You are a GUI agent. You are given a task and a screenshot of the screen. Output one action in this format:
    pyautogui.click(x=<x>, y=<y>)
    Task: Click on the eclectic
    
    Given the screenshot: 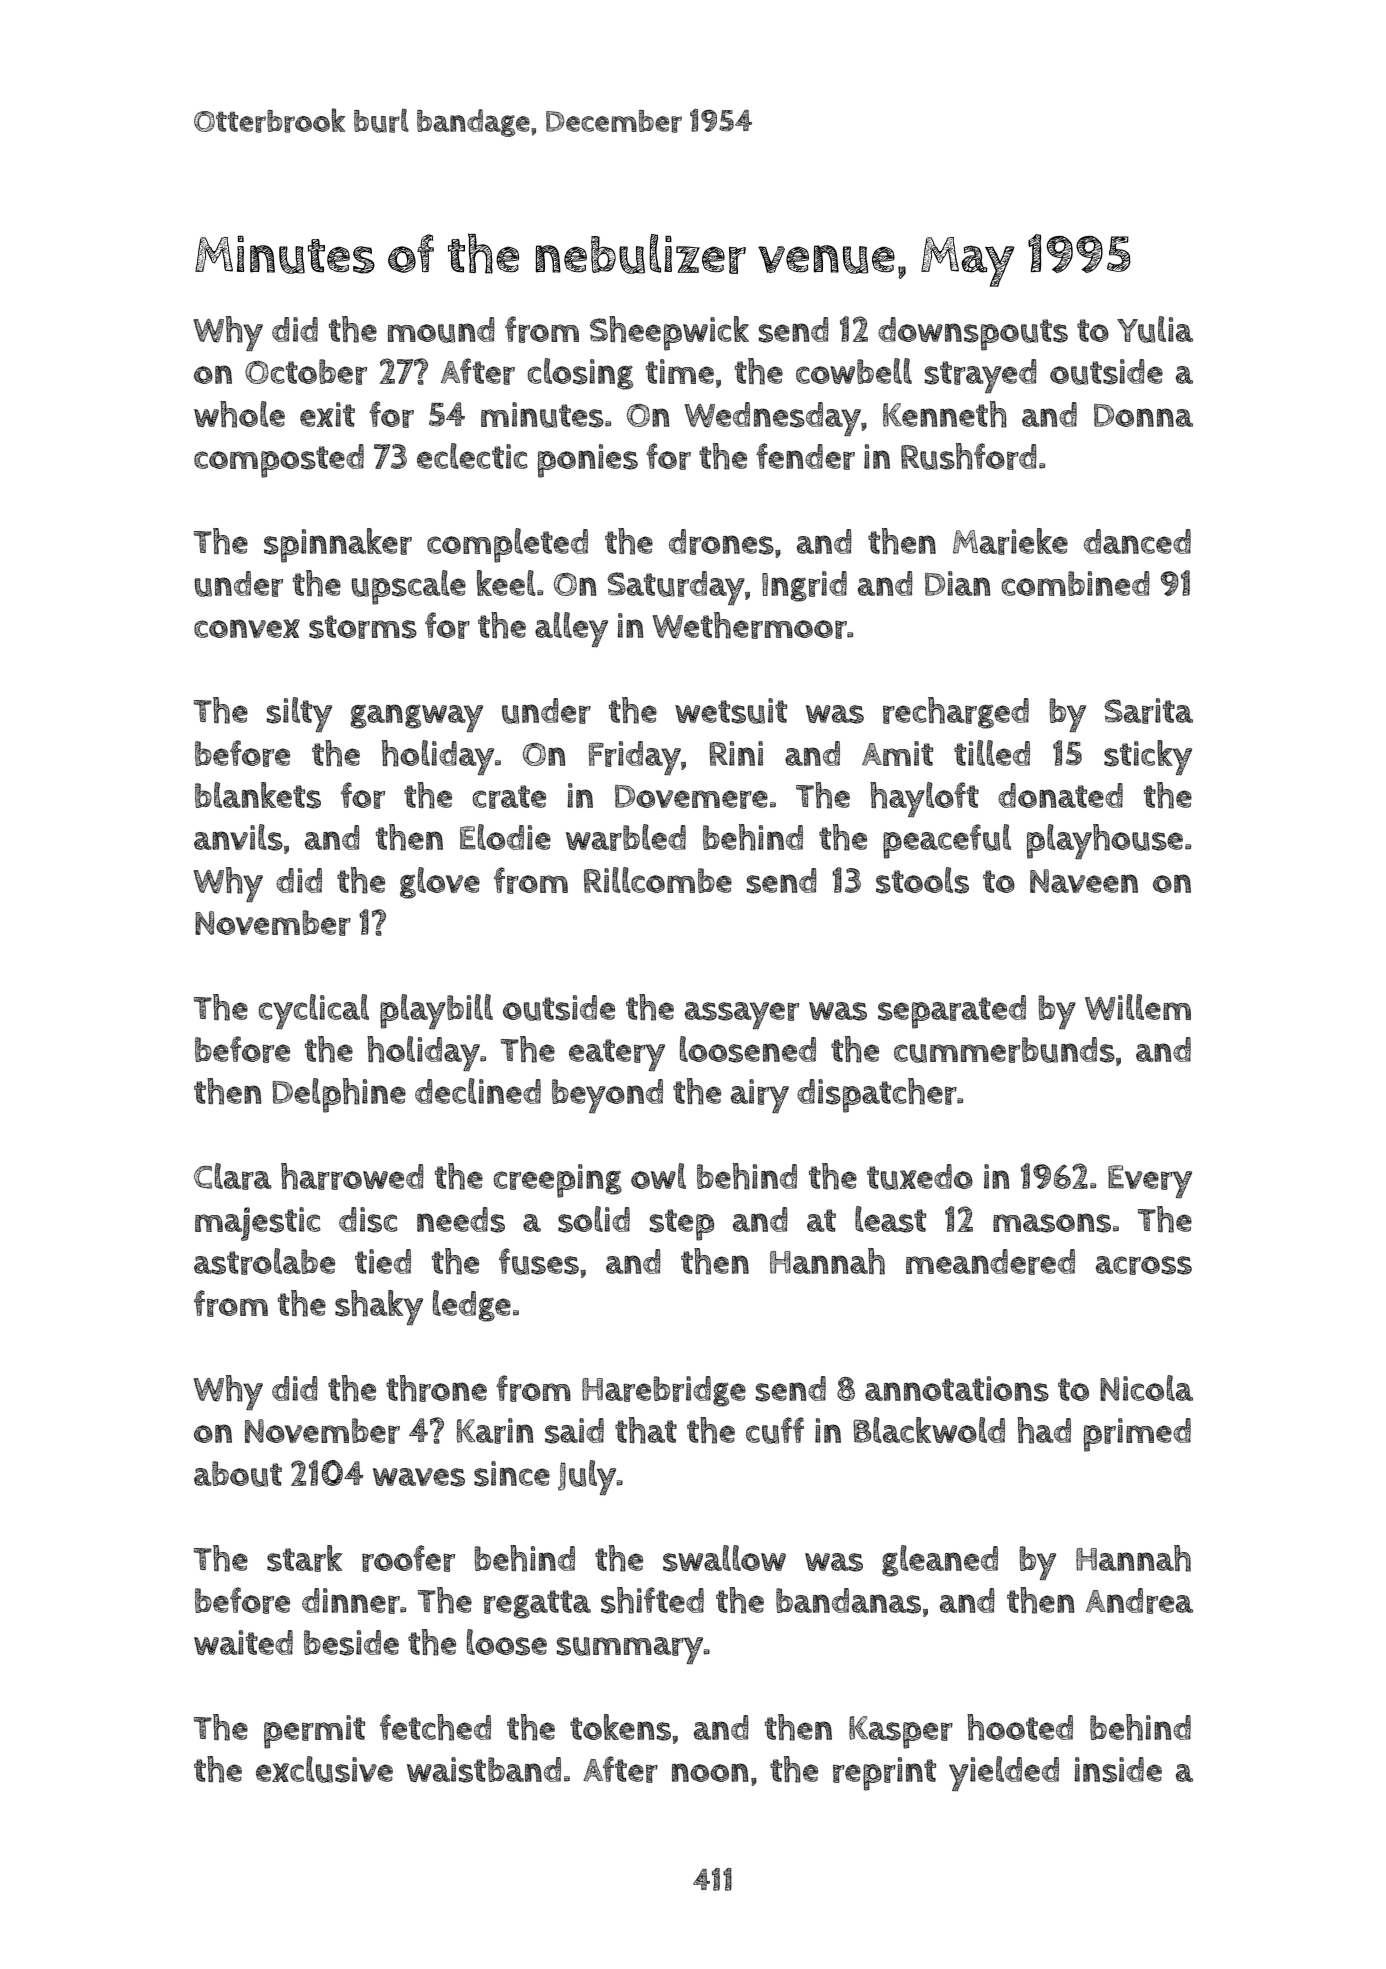 What is the action you would take?
    pyautogui.click(x=472, y=456)
